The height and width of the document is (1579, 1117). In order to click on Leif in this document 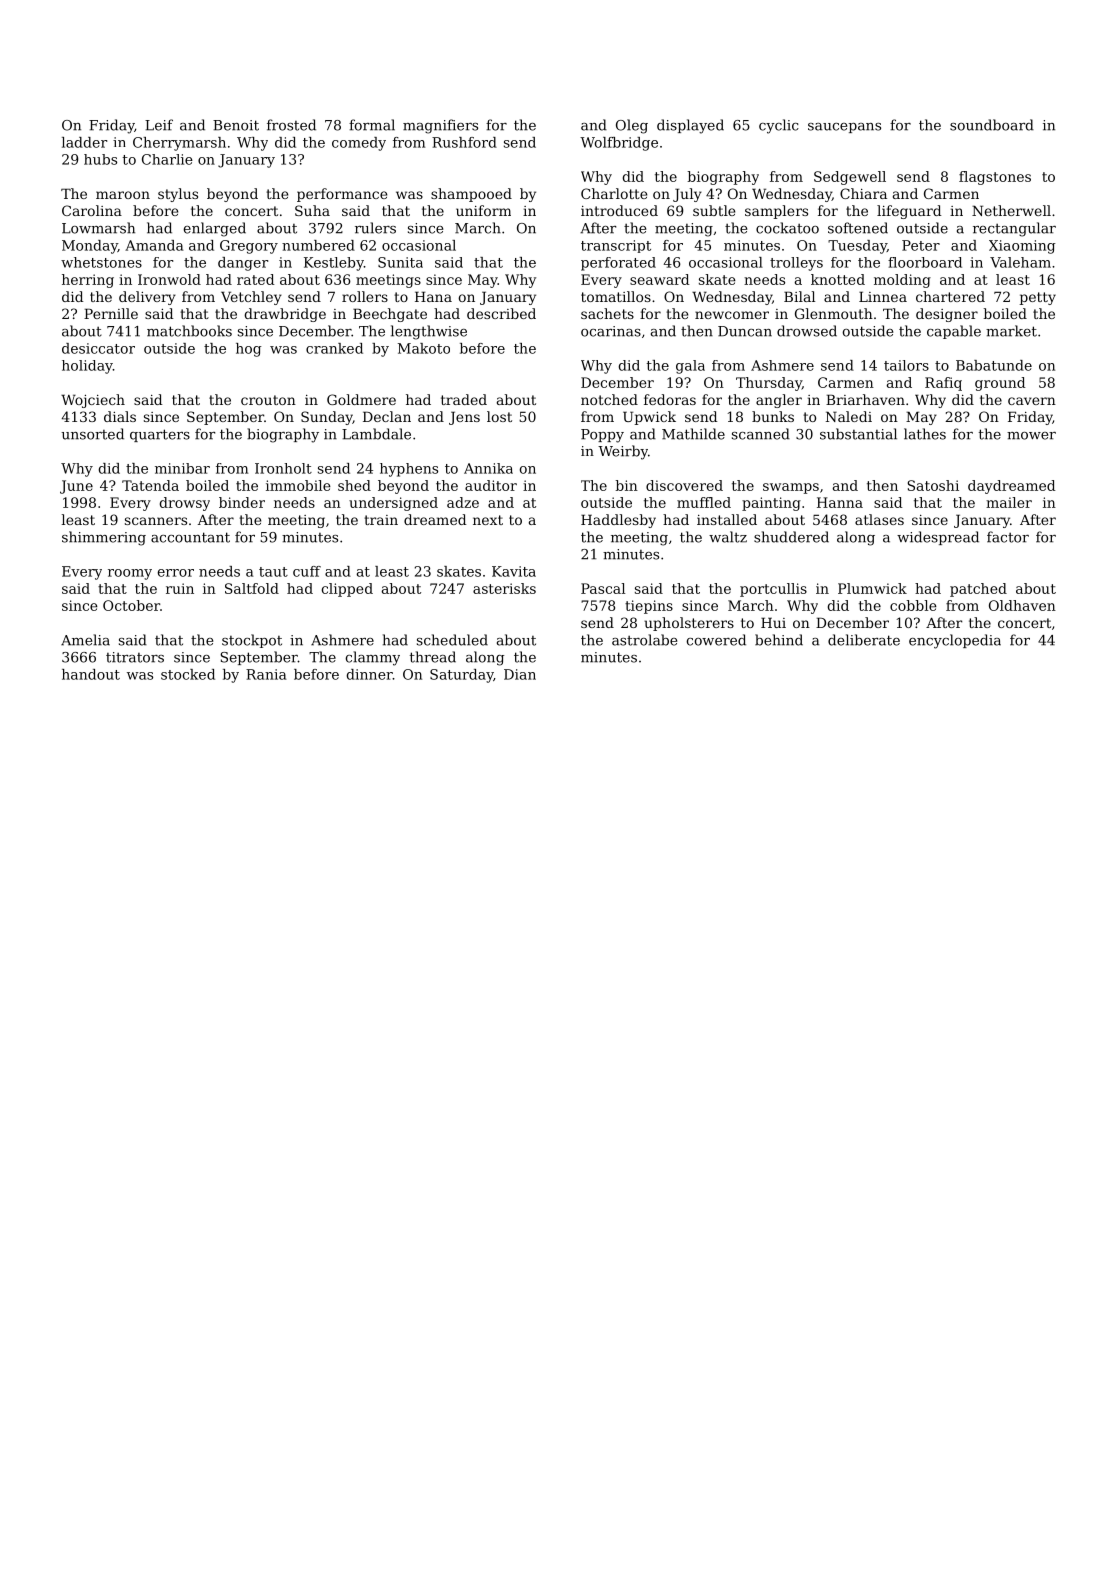, I will do `click(159, 125)`.
